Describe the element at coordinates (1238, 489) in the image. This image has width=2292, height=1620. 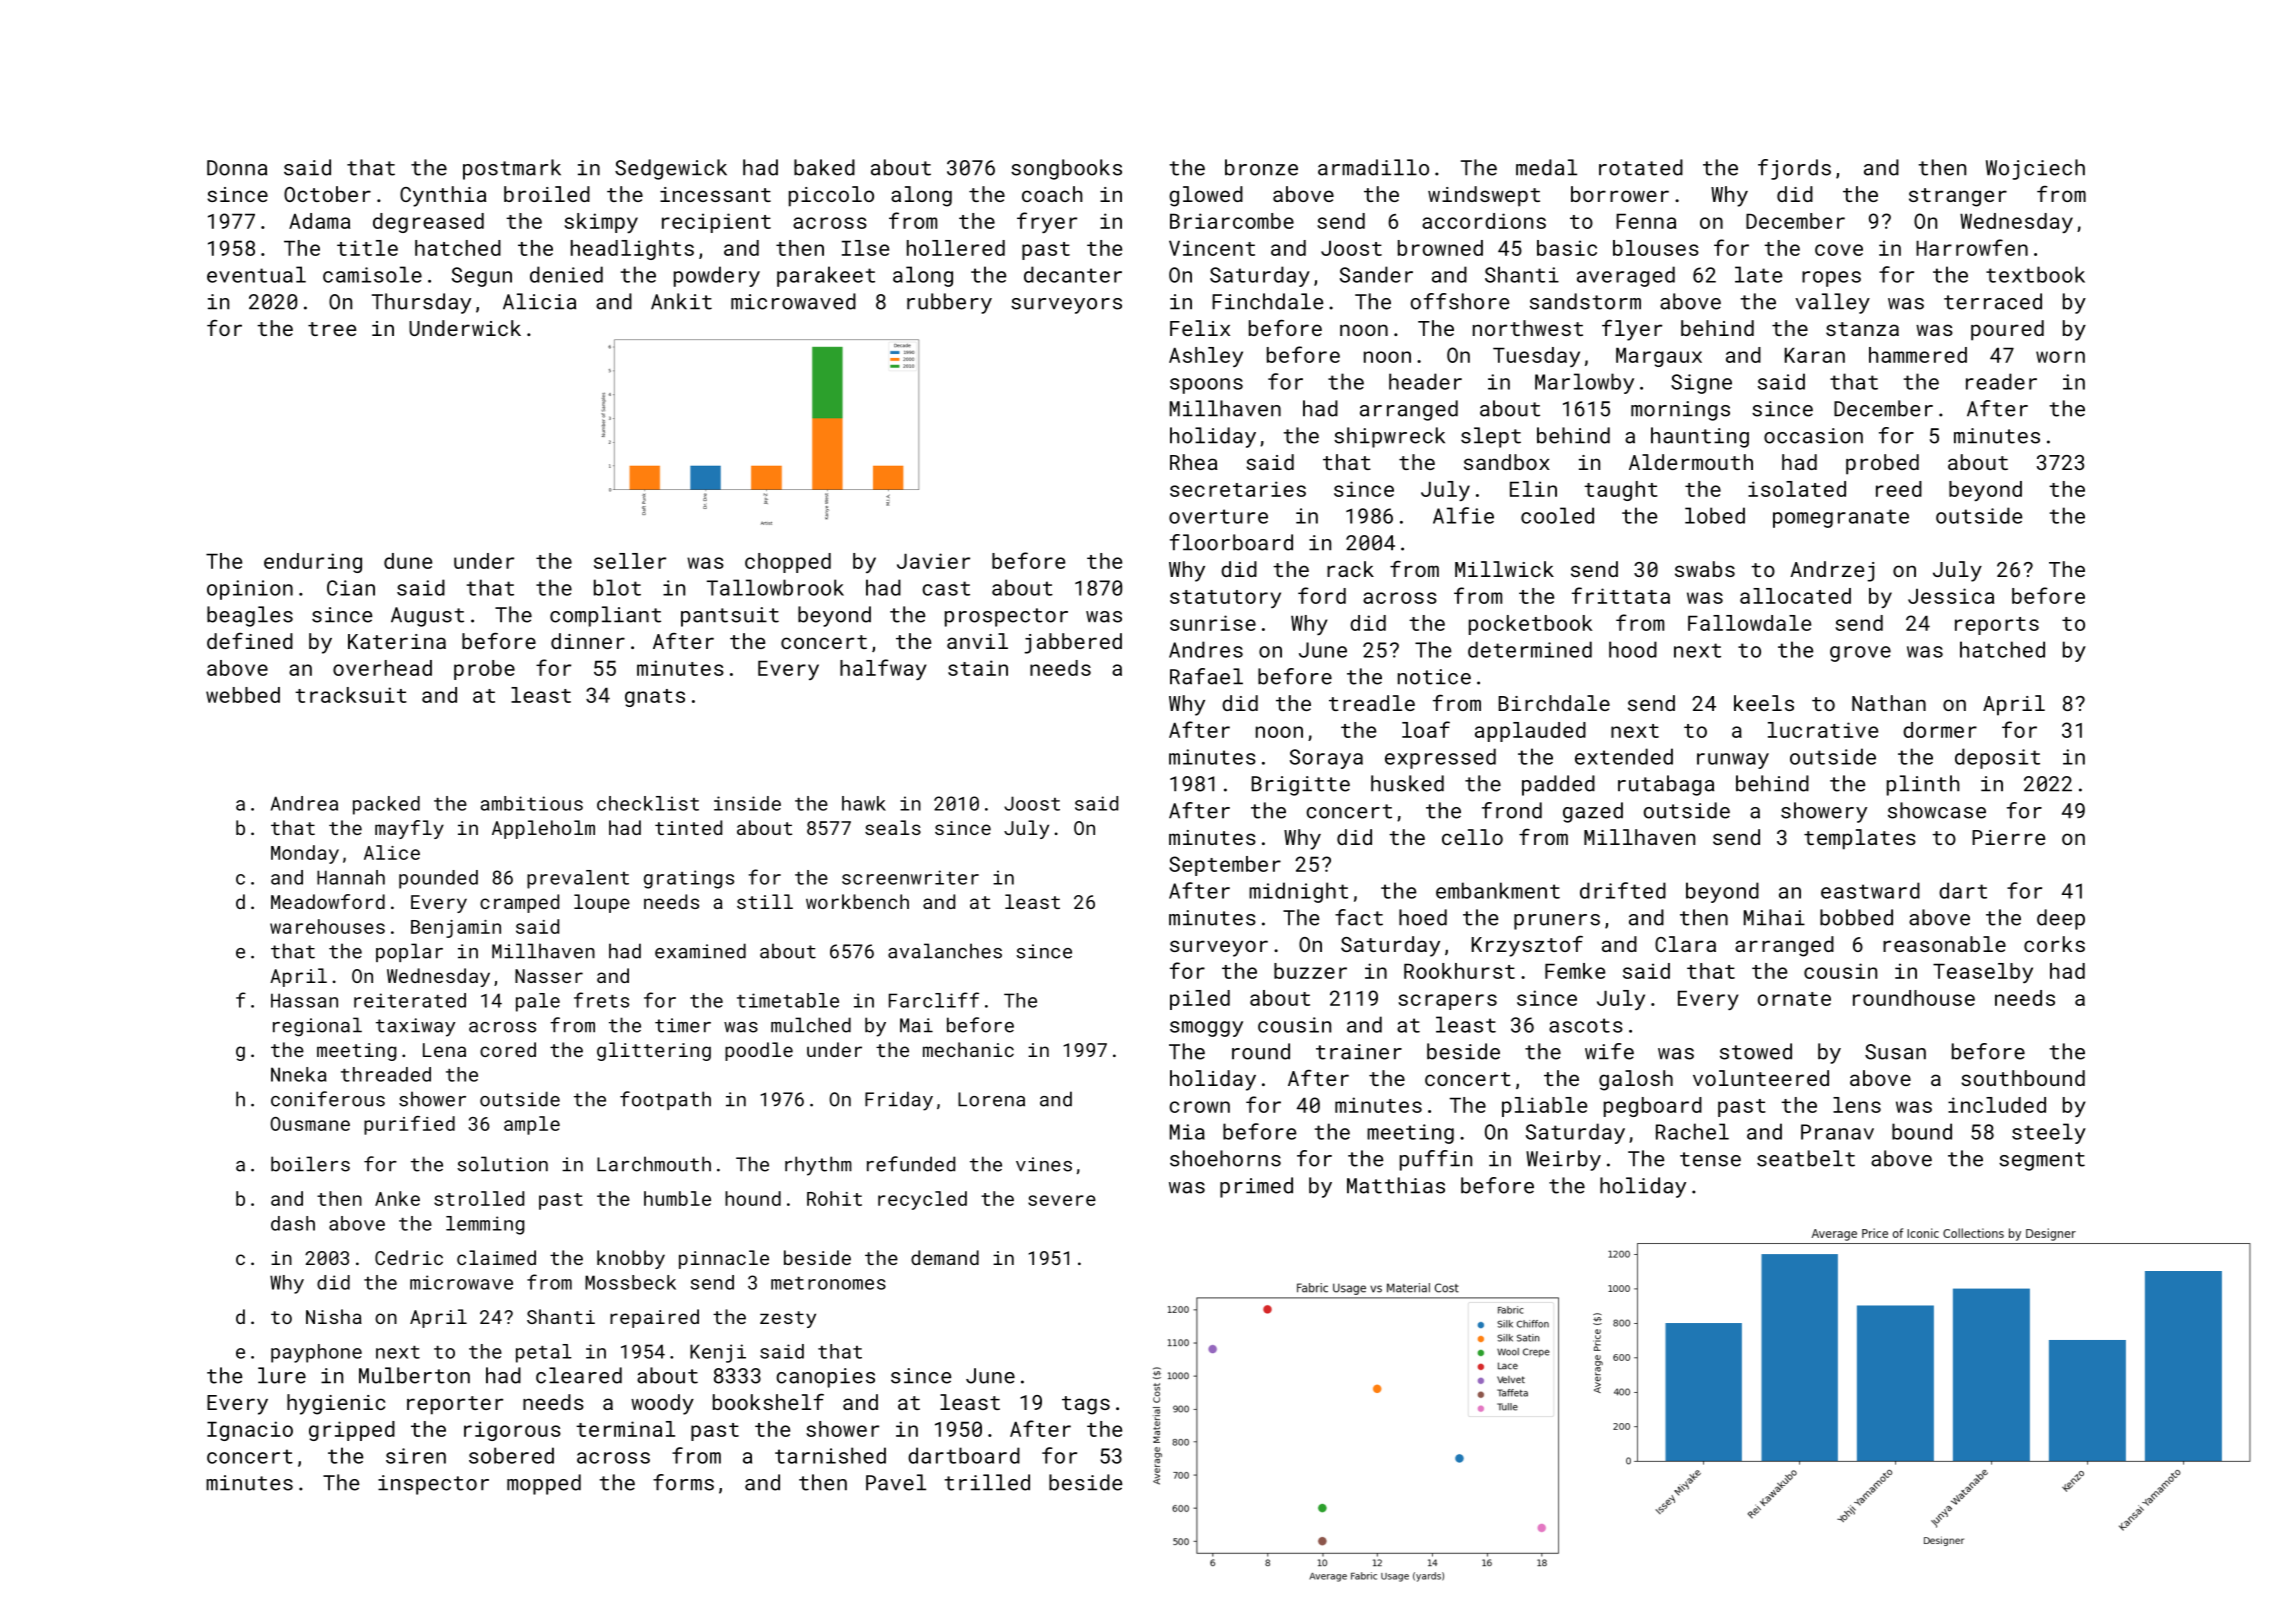
I see `secretaries` at that location.
